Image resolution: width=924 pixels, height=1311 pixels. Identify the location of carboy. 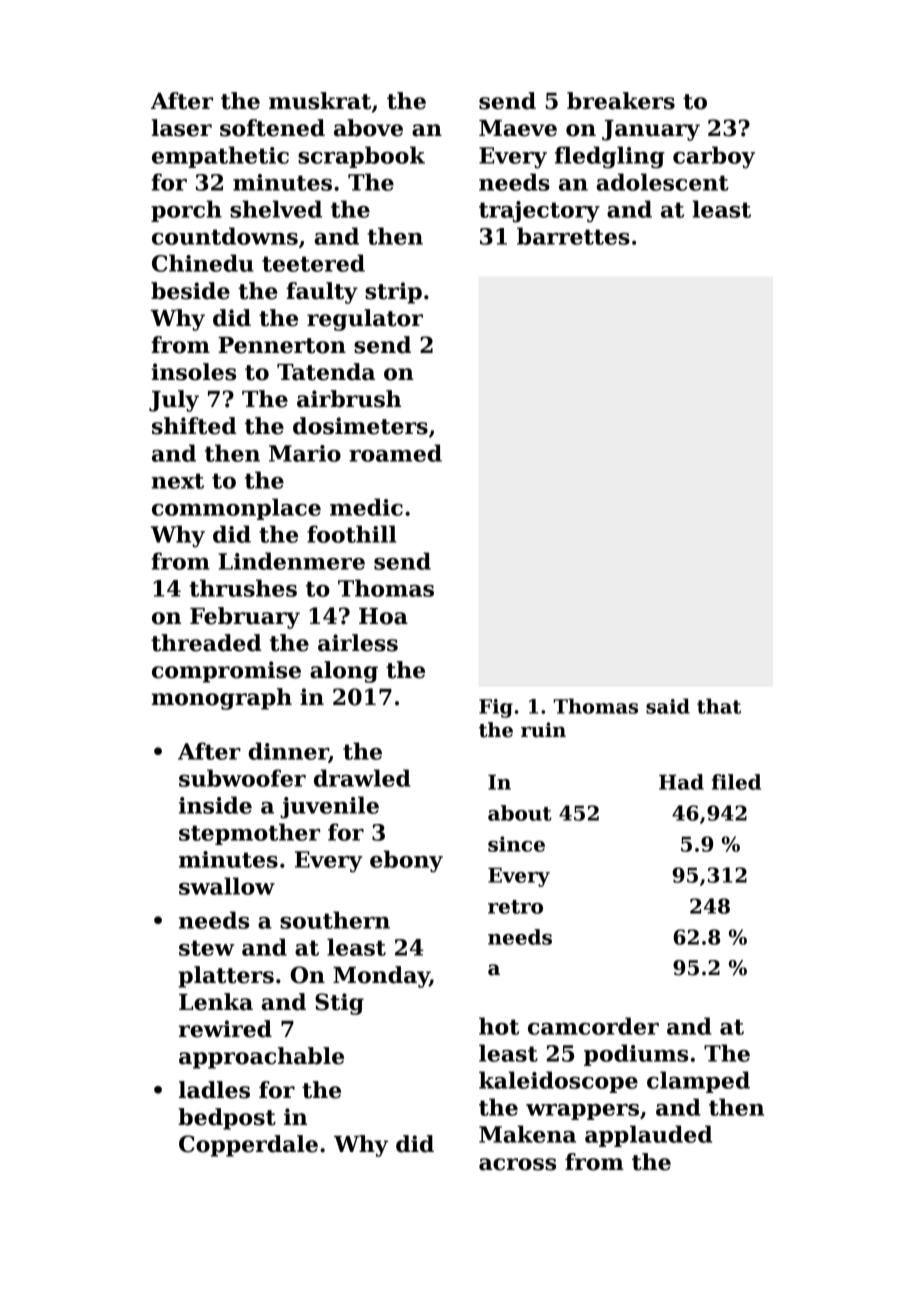
(714, 157).
